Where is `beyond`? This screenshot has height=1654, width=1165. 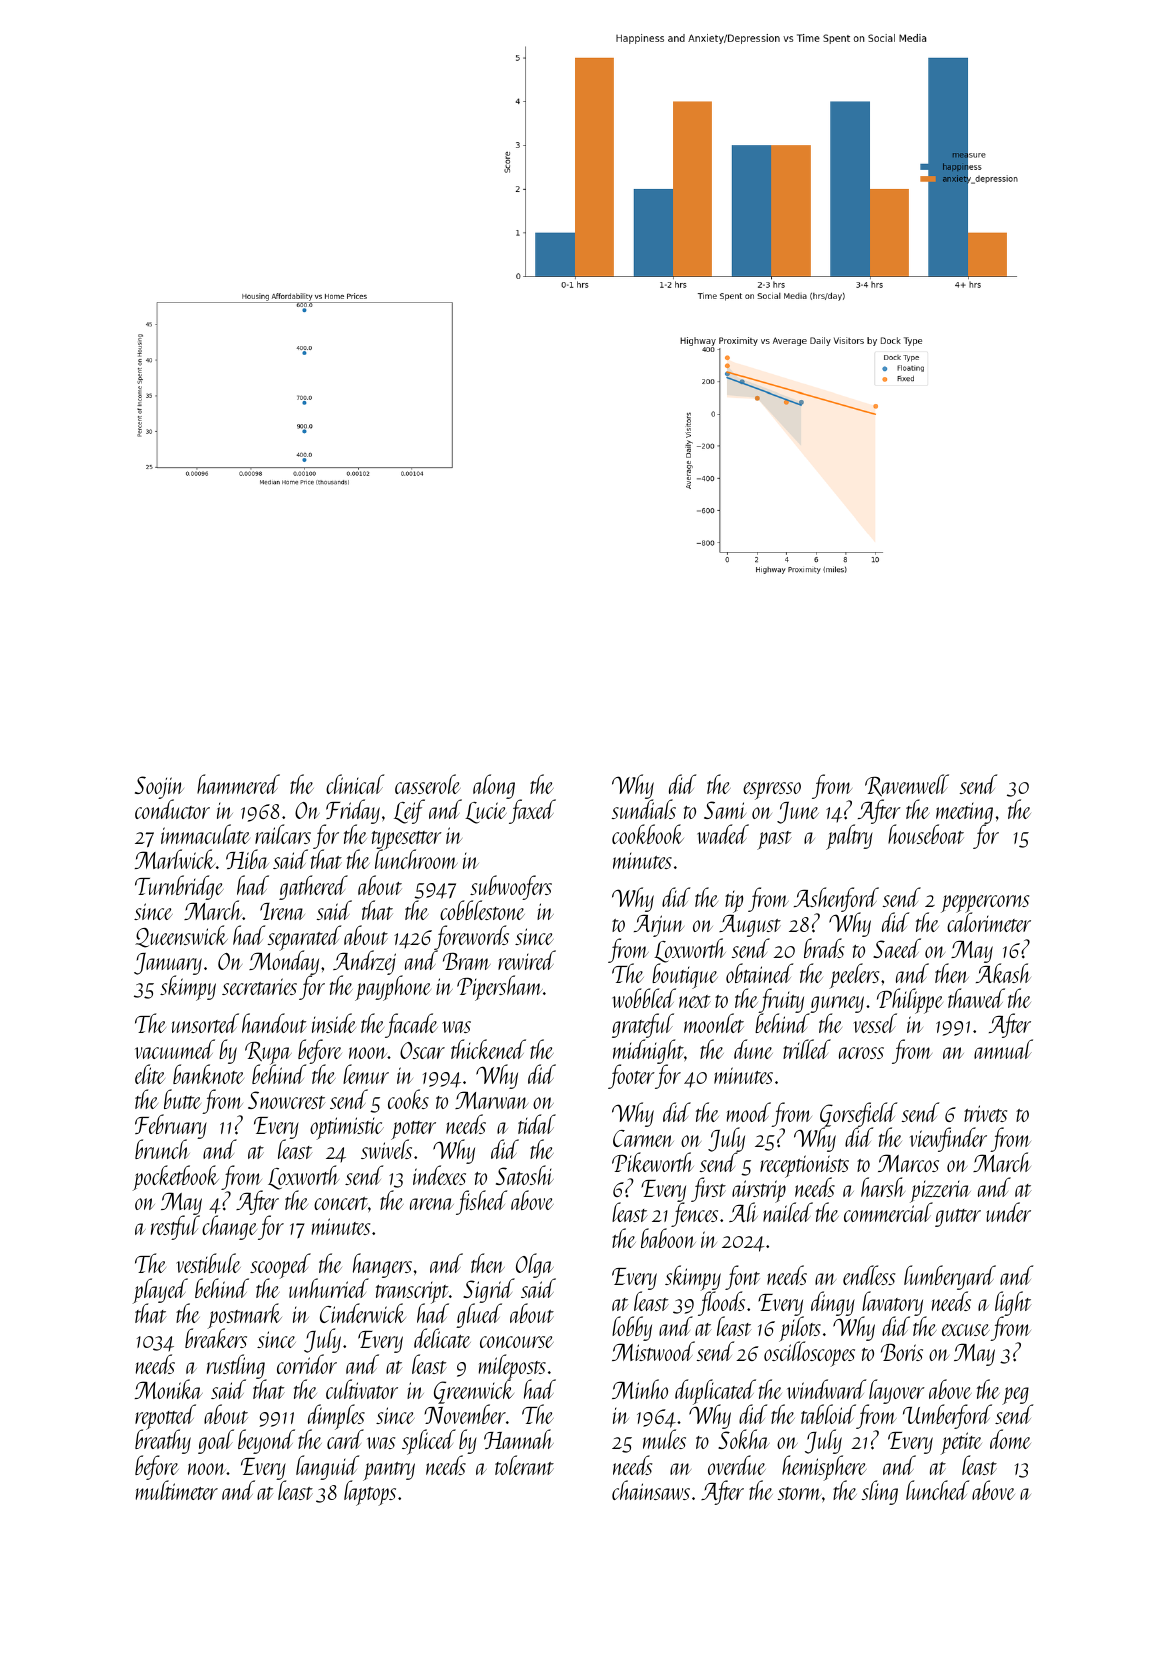 beyond is located at coordinates (266, 1441).
